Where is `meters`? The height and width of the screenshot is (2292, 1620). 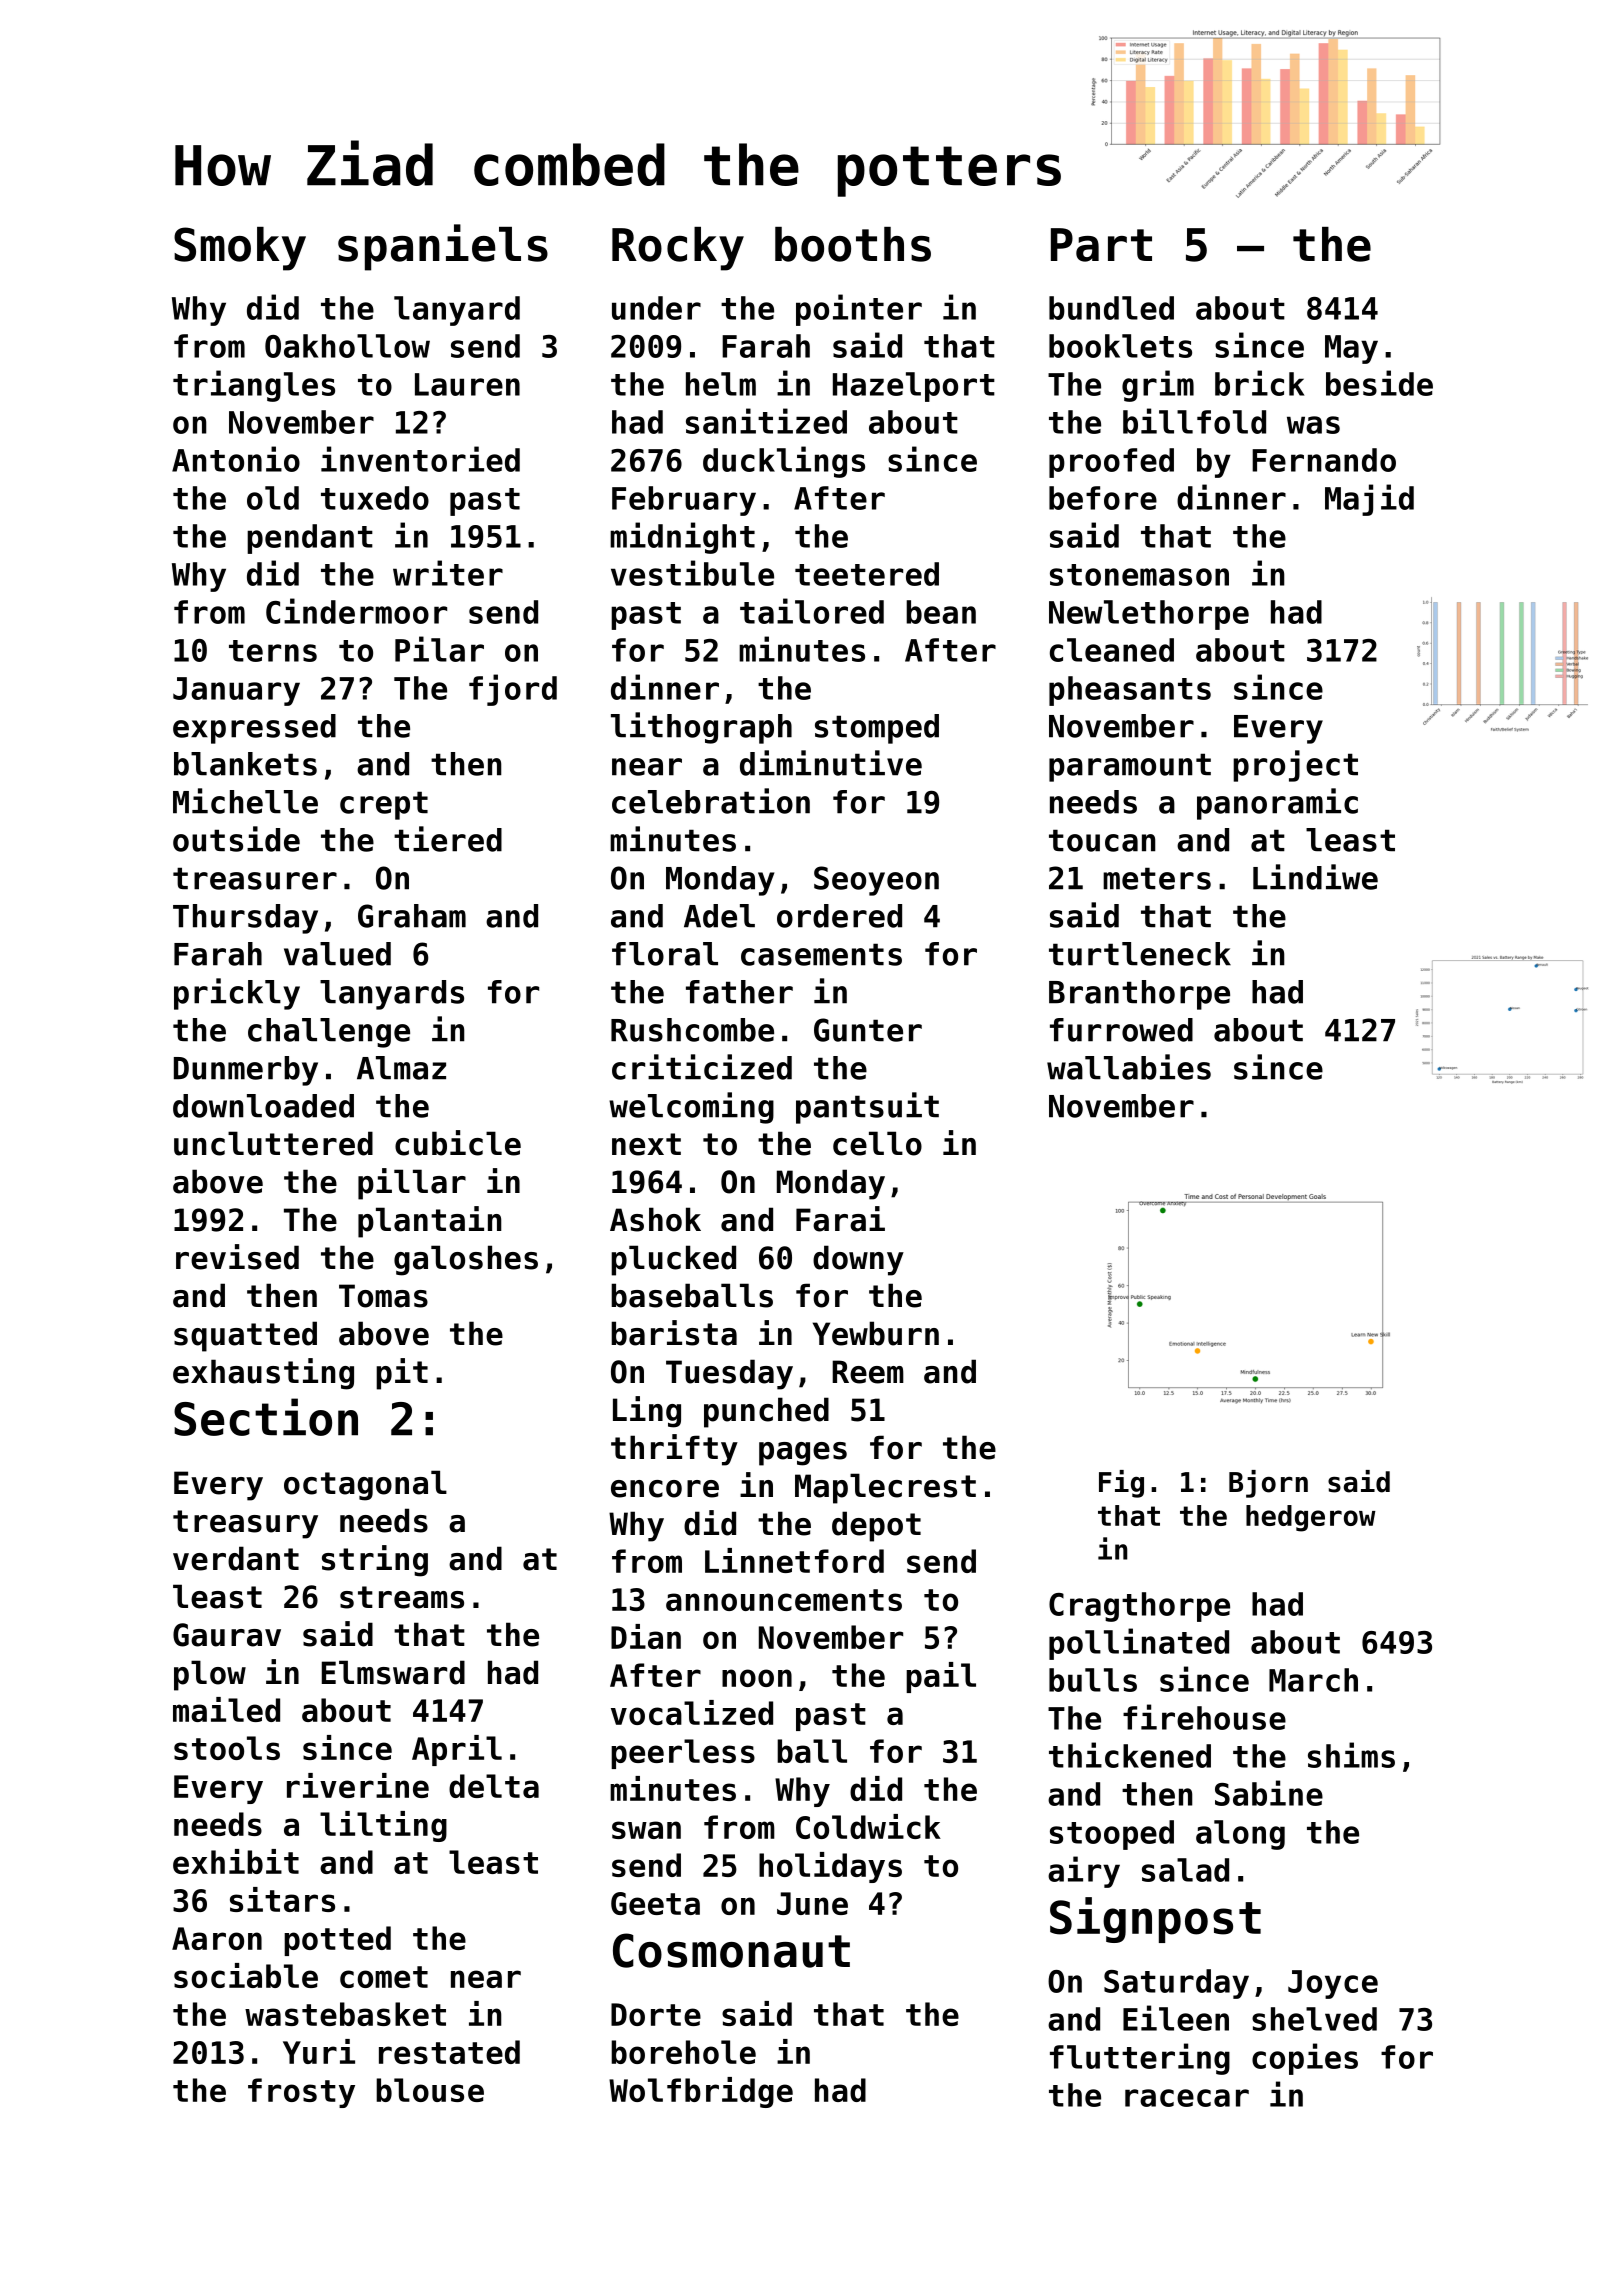
meters is located at coordinates (1157, 878).
